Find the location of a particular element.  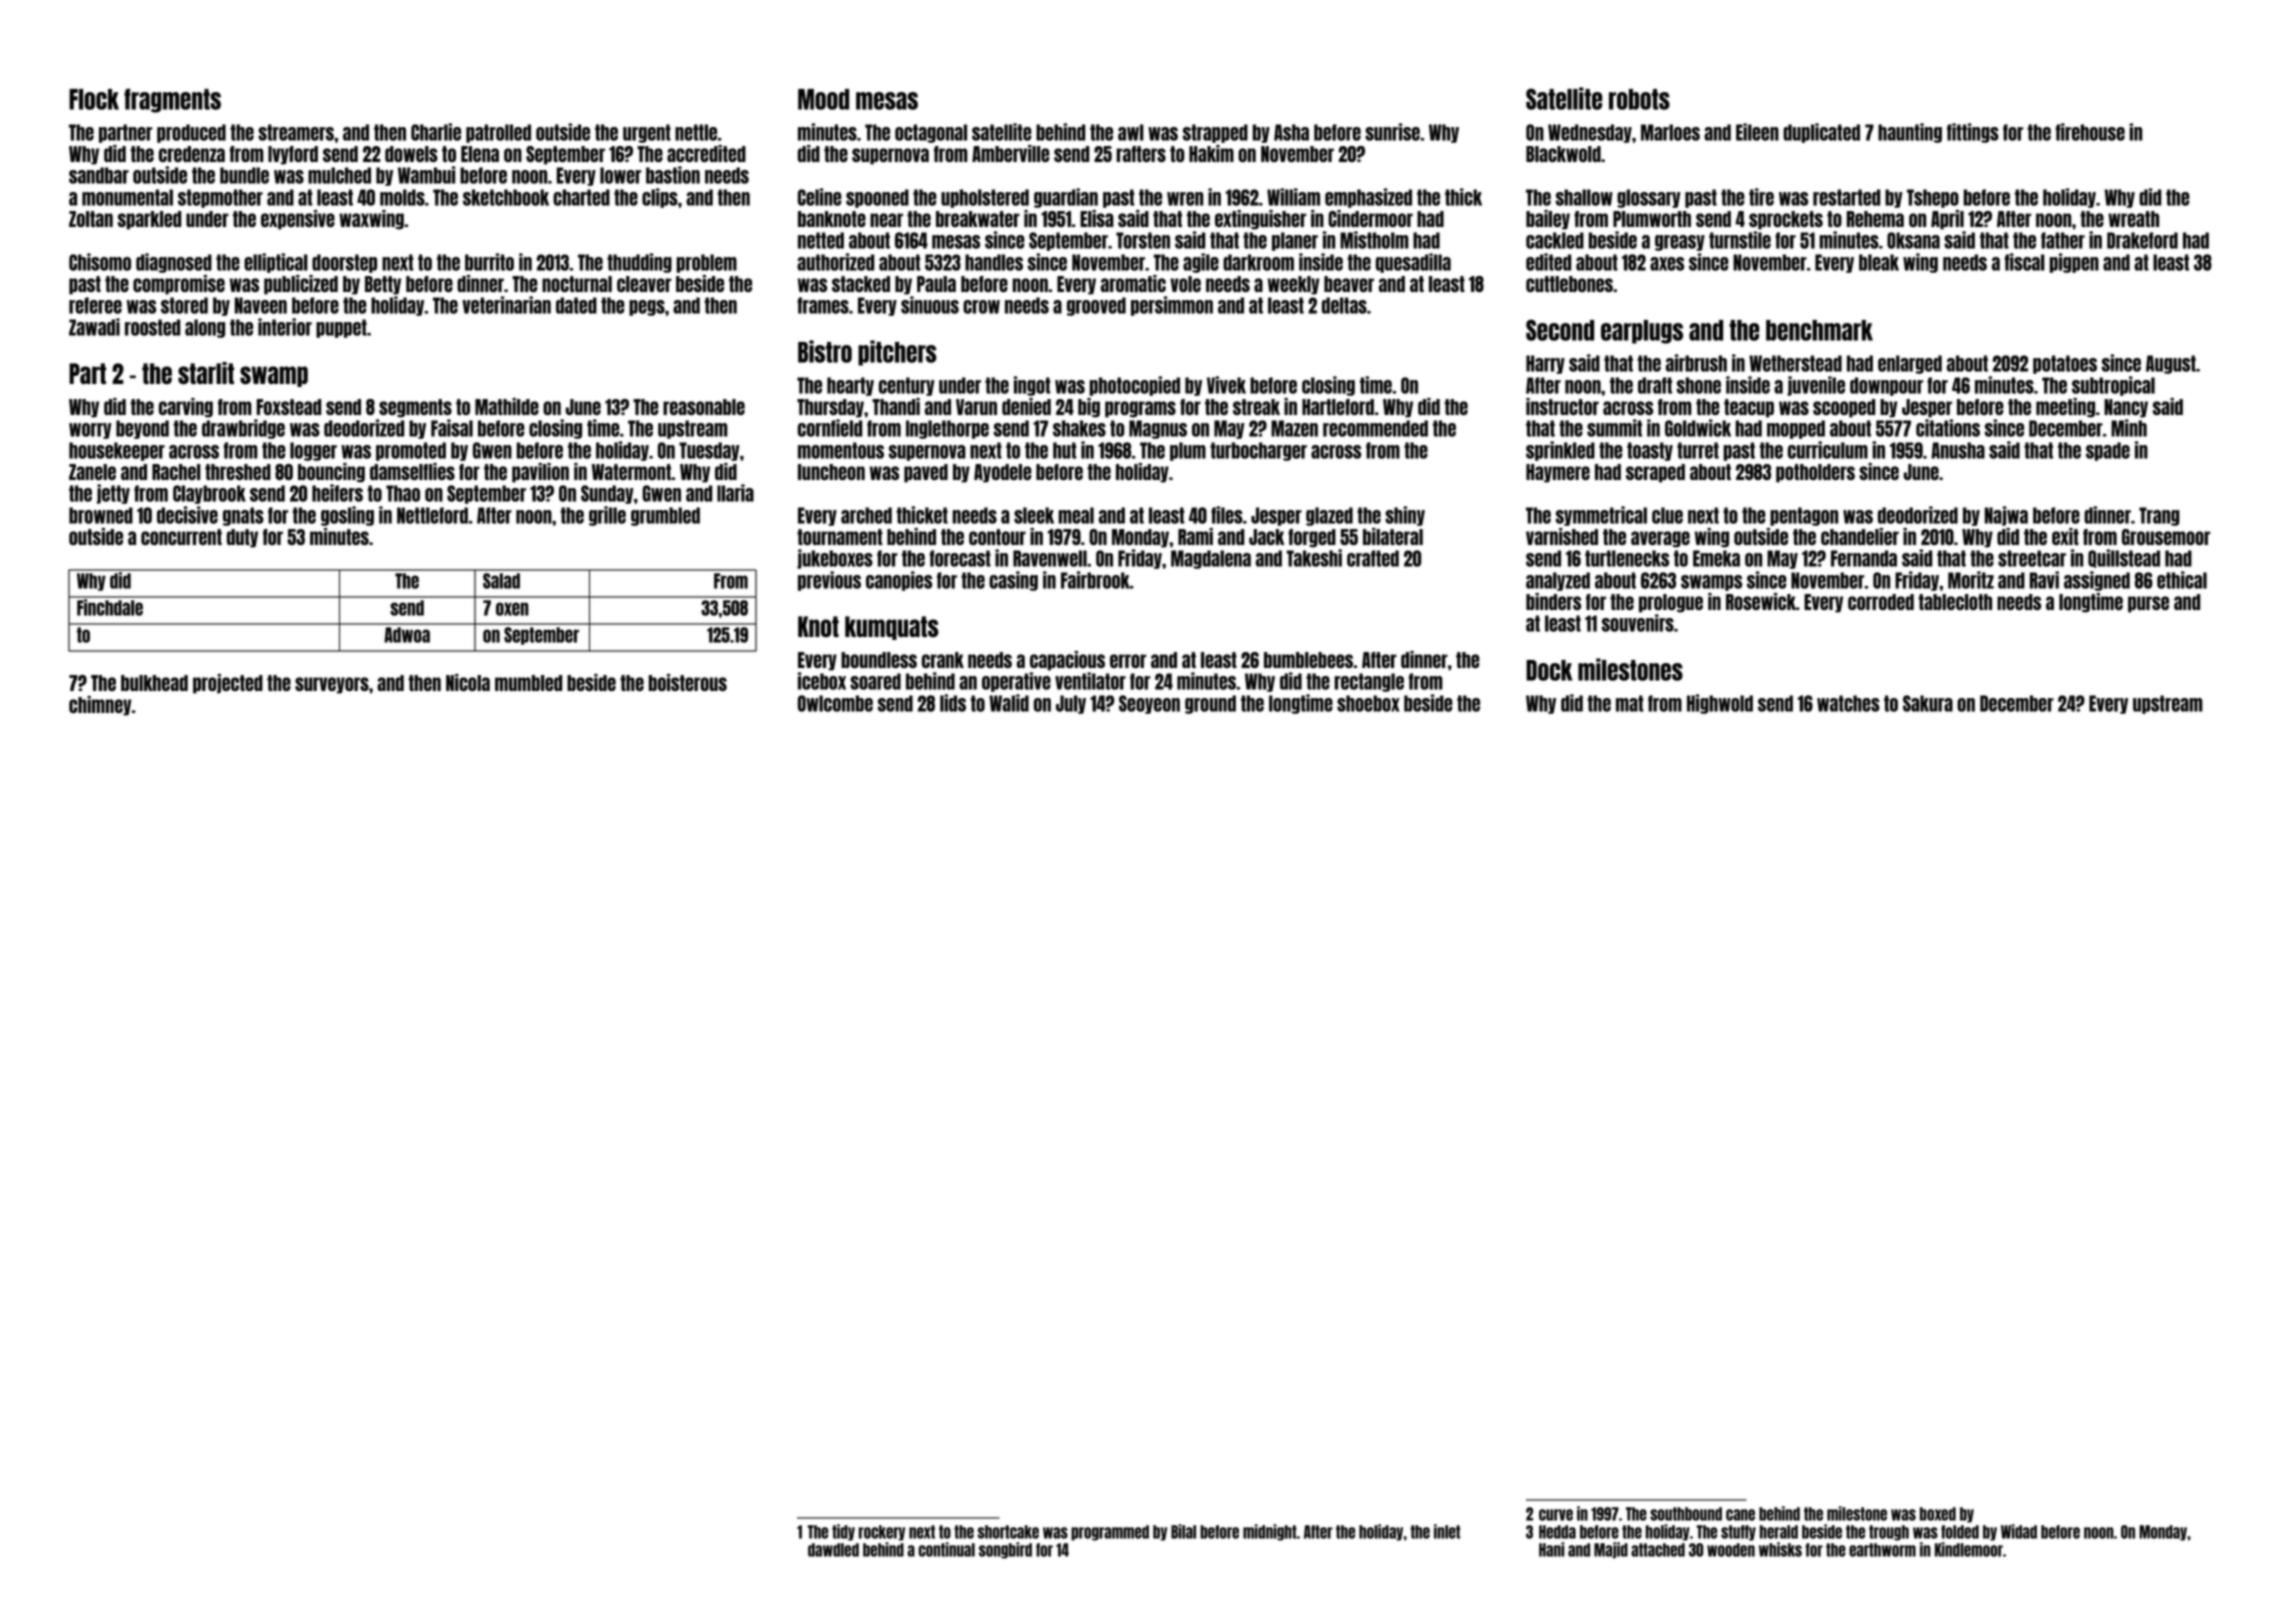

Hartleford is located at coordinates (1338, 407).
